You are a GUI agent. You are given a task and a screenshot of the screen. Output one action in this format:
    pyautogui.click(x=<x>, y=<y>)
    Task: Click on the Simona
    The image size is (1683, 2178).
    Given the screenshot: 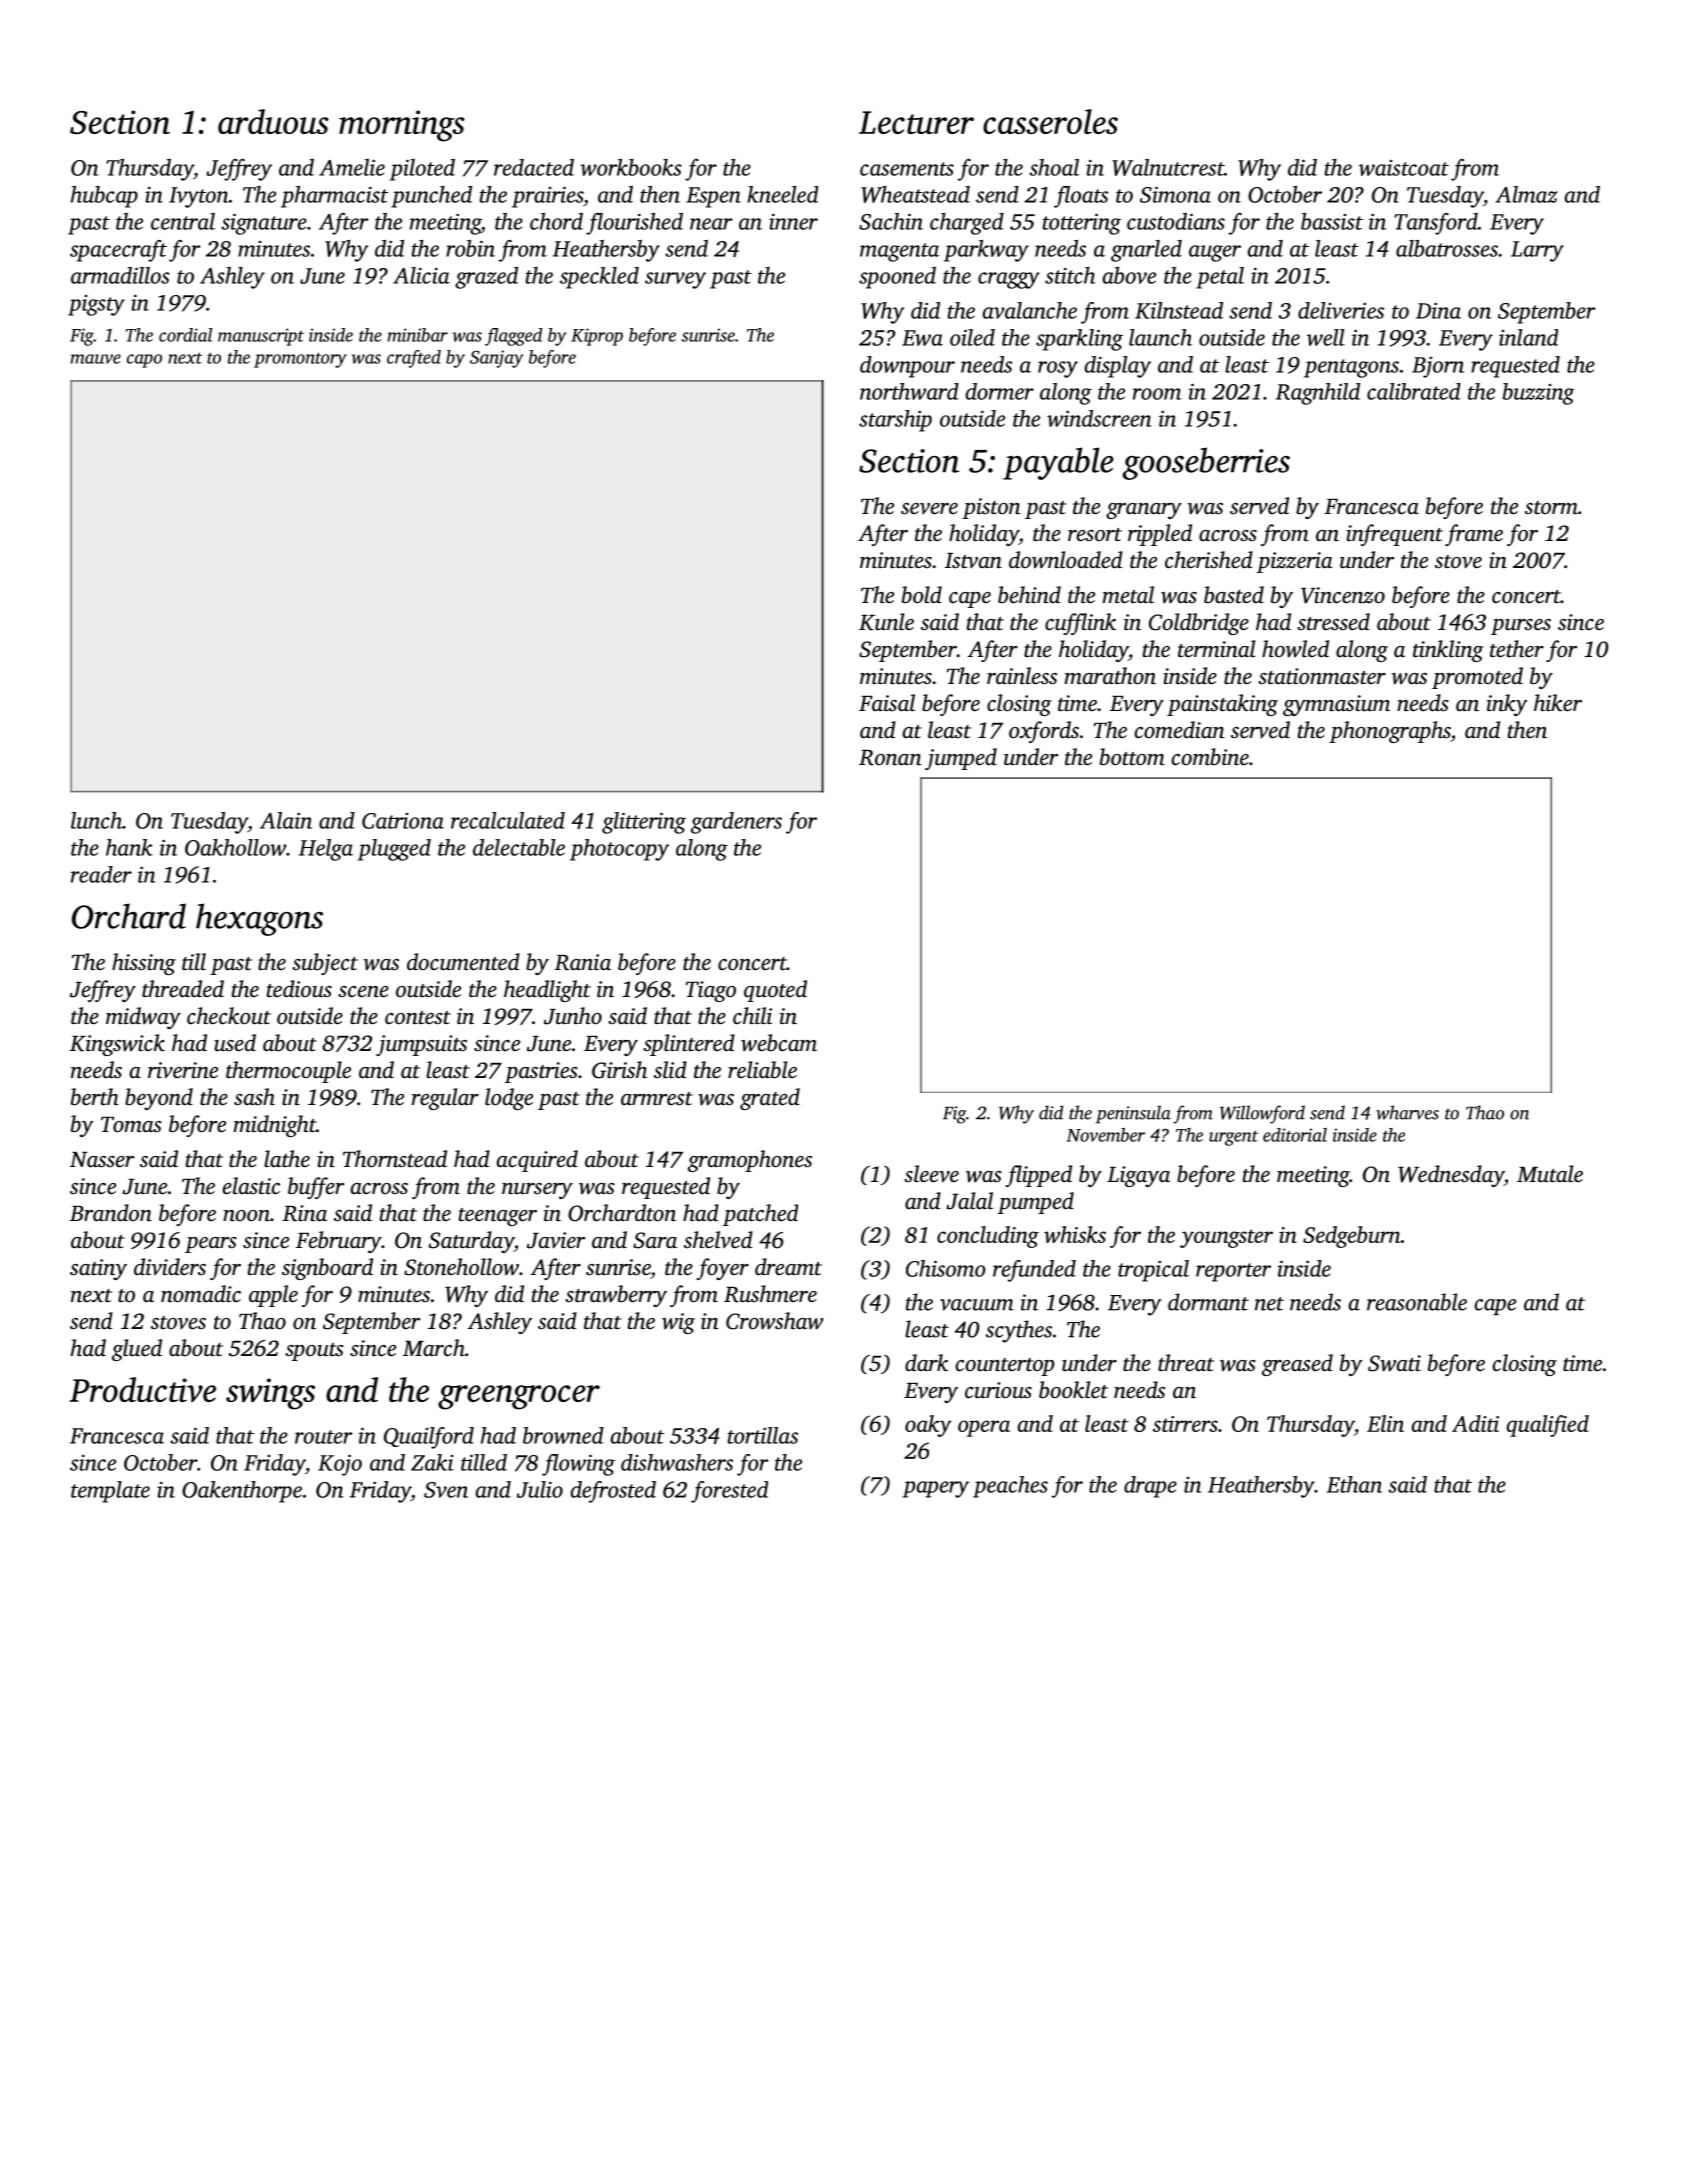 What is the action you would take?
    pyautogui.click(x=1175, y=194)
